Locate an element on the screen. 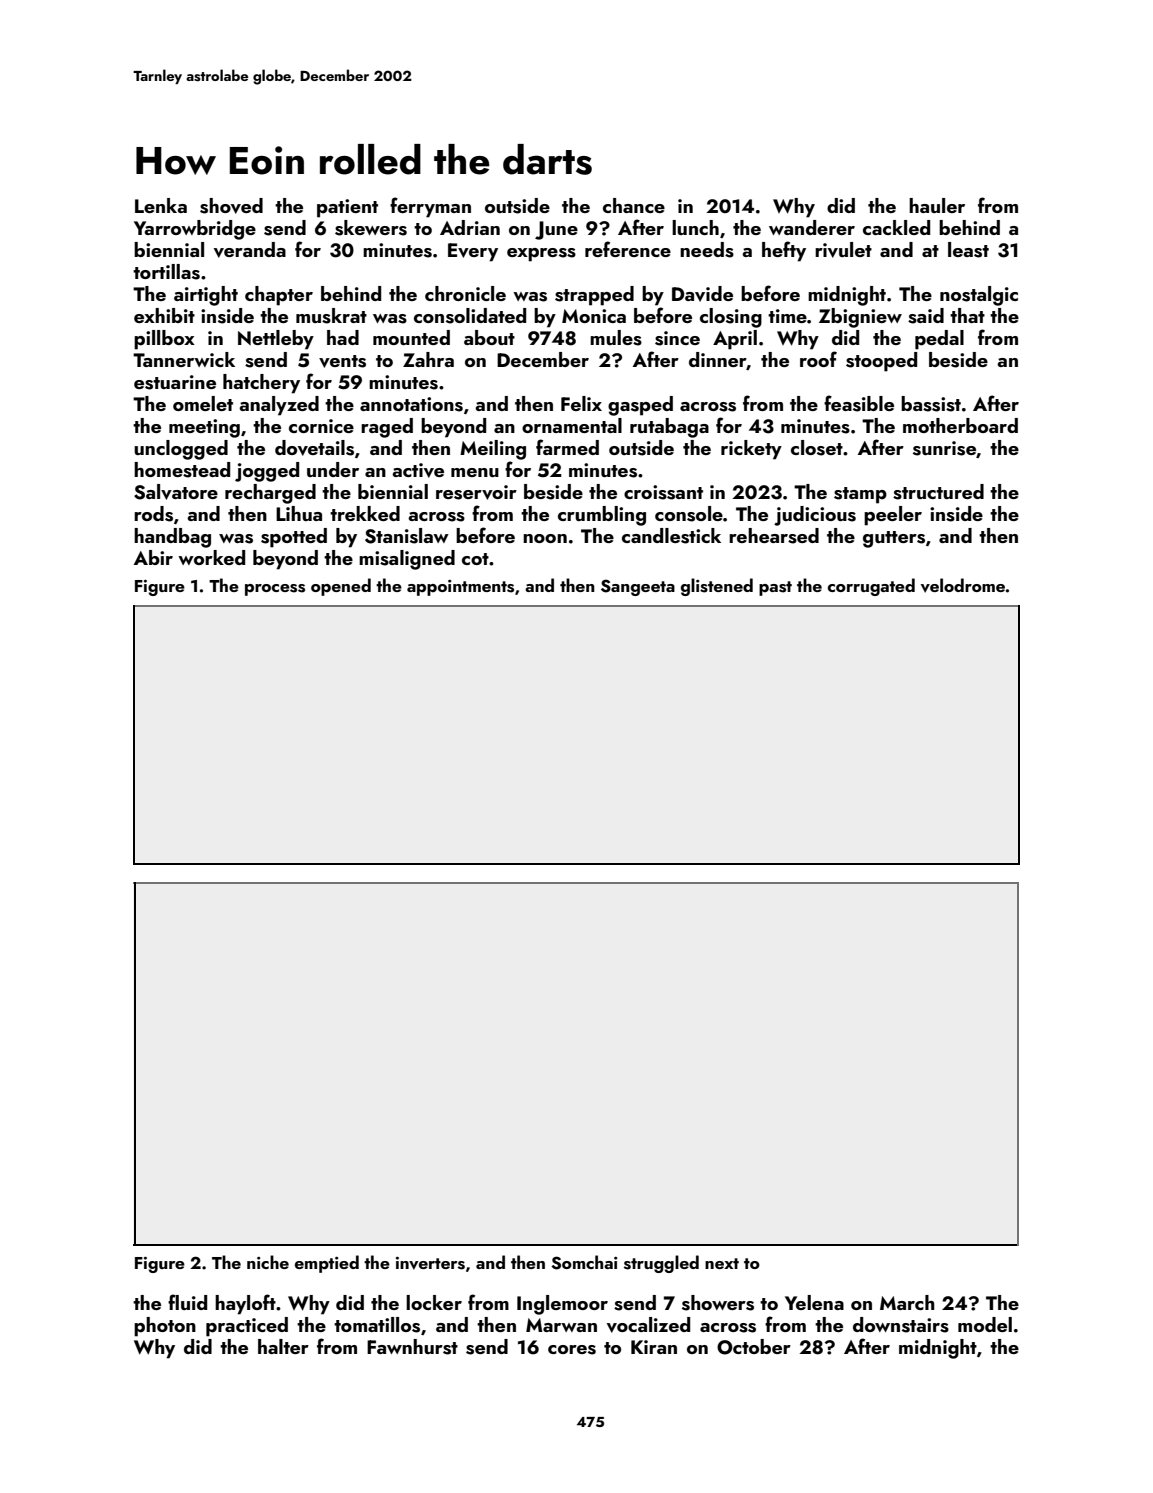 The width and height of the screenshot is (1153, 1493). Fawnhurst is located at coordinates (412, 1347).
